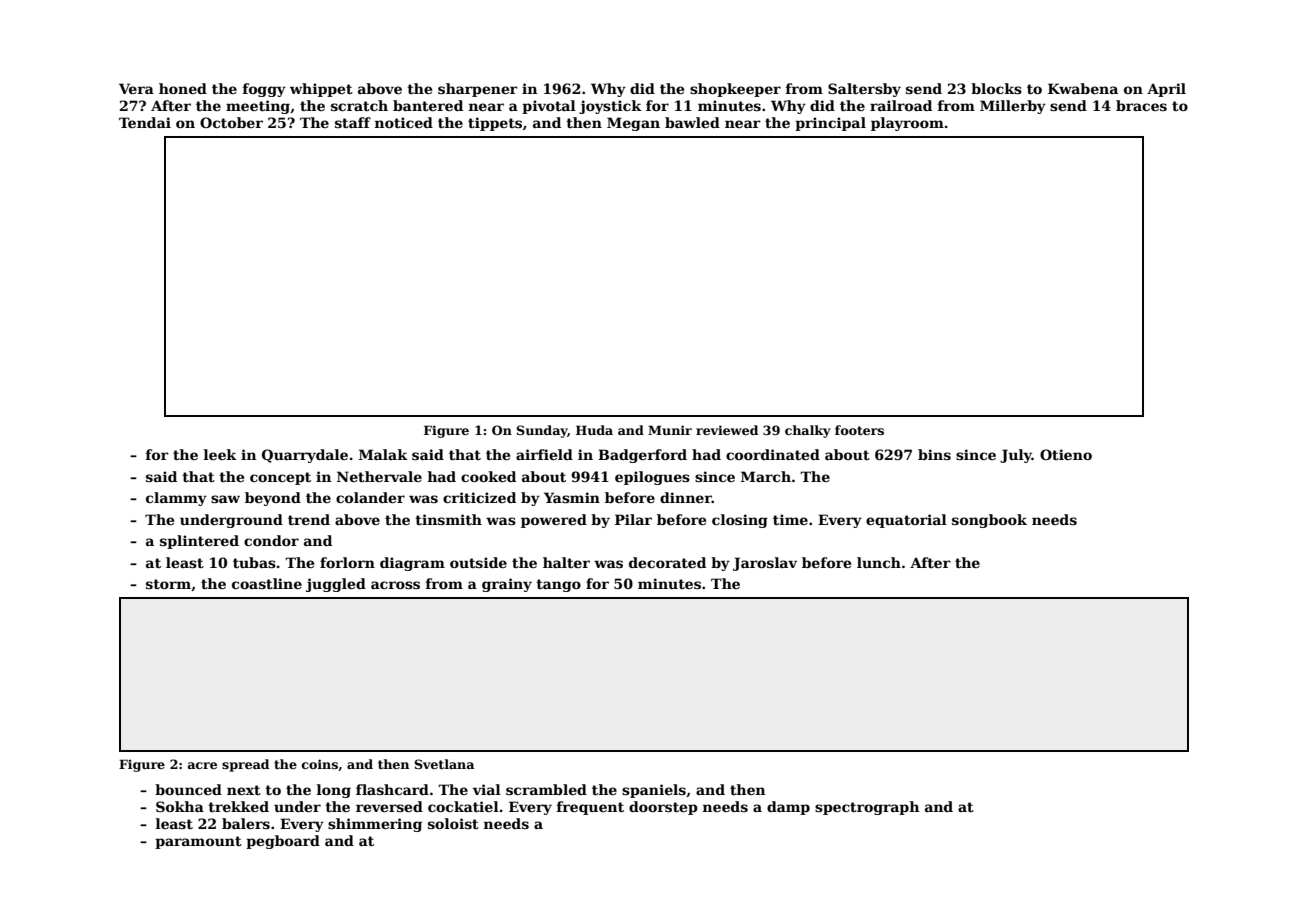 This image has width=1308, height=924. I want to click on Otieno, so click(1066, 454).
